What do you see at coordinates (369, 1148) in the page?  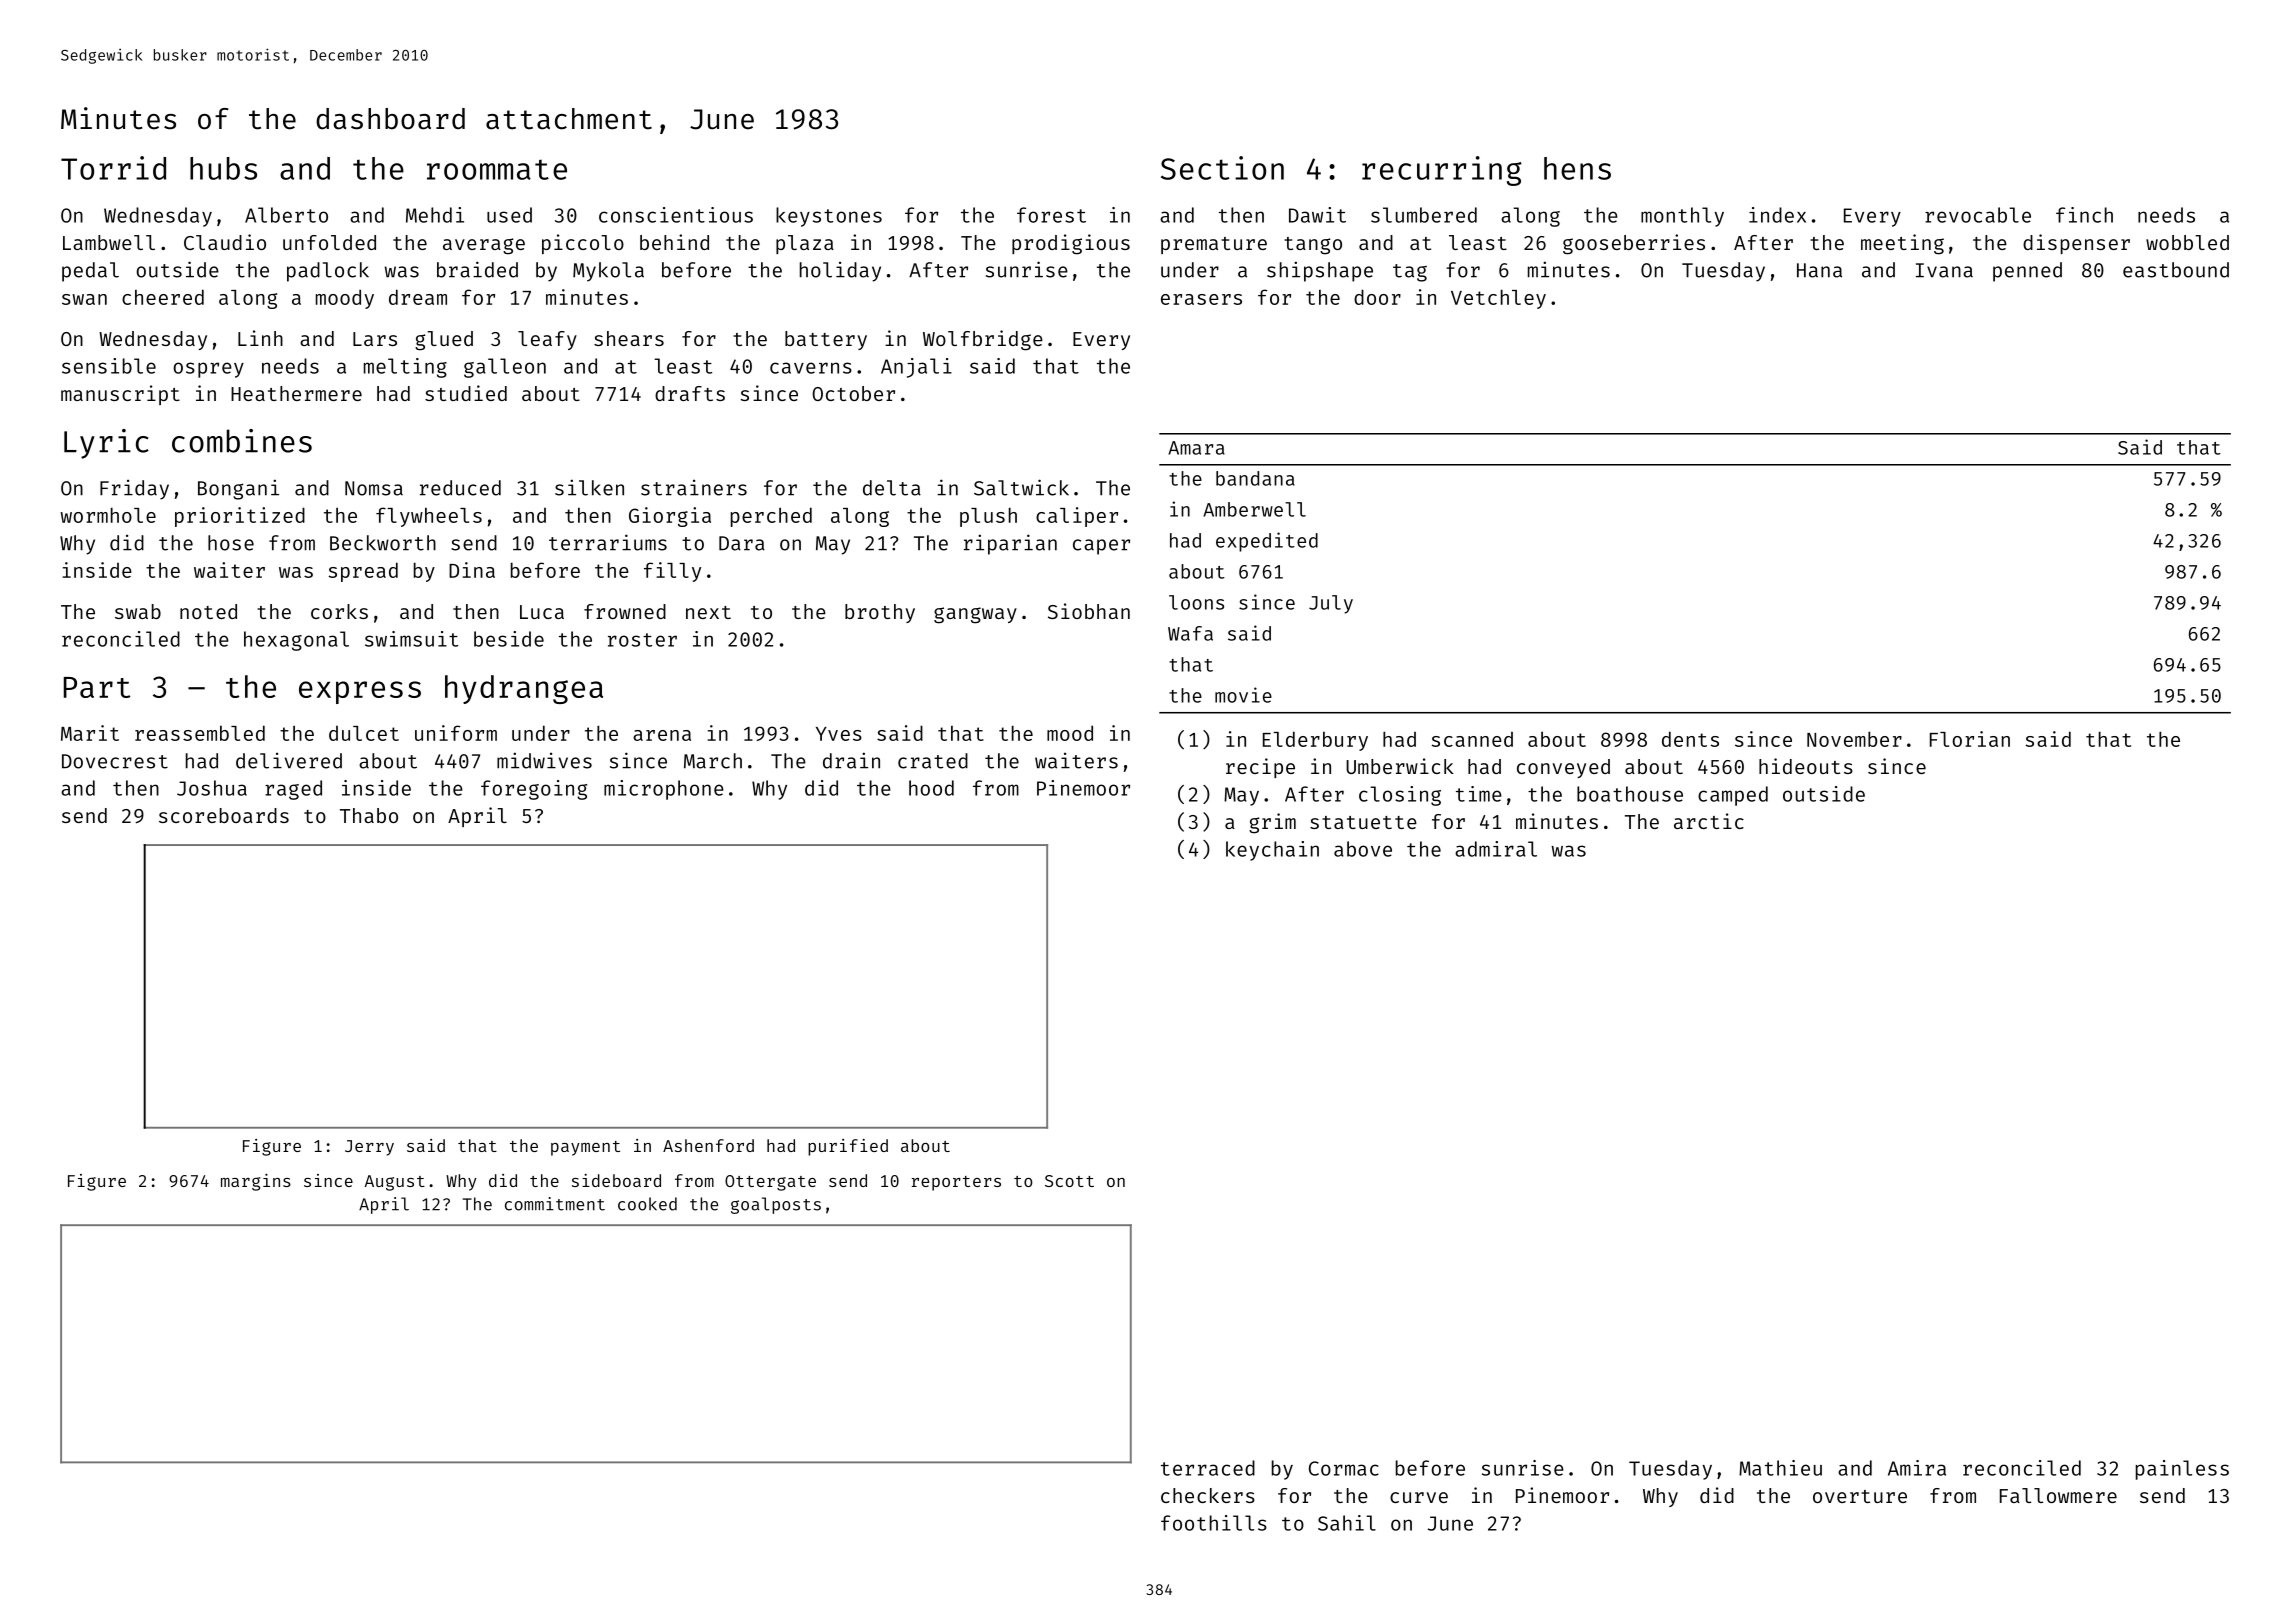 I see `Jerry` at bounding box center [369, 1148].
